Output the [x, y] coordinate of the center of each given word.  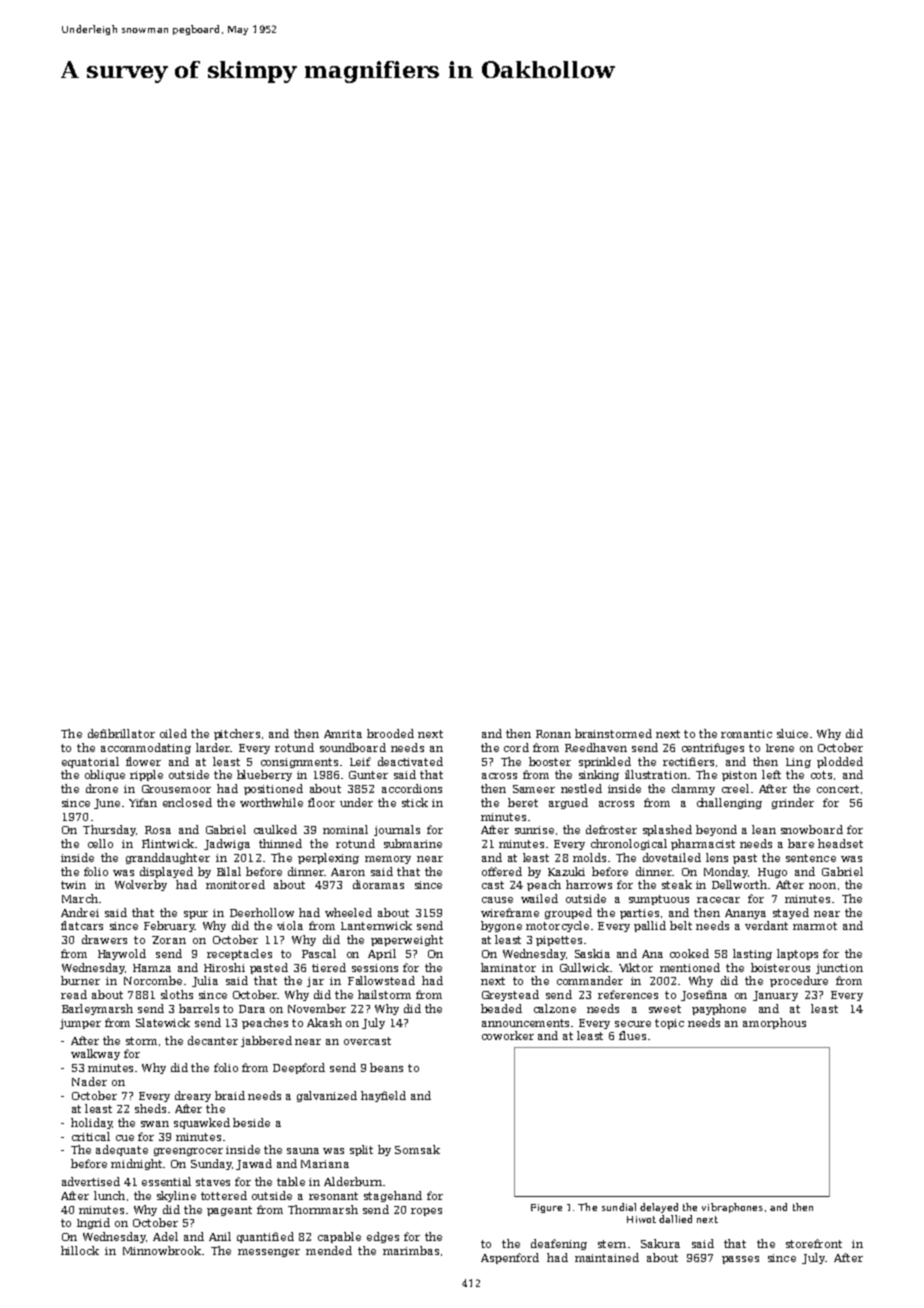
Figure [546, 1208]
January [775, 996]
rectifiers [688, 761]
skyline [176, 1196]
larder [213, 747]
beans [386, 1067]
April [382, 954]
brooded [390, 733]
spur [196, 915]
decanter [213, 1040]
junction [839, 969]
